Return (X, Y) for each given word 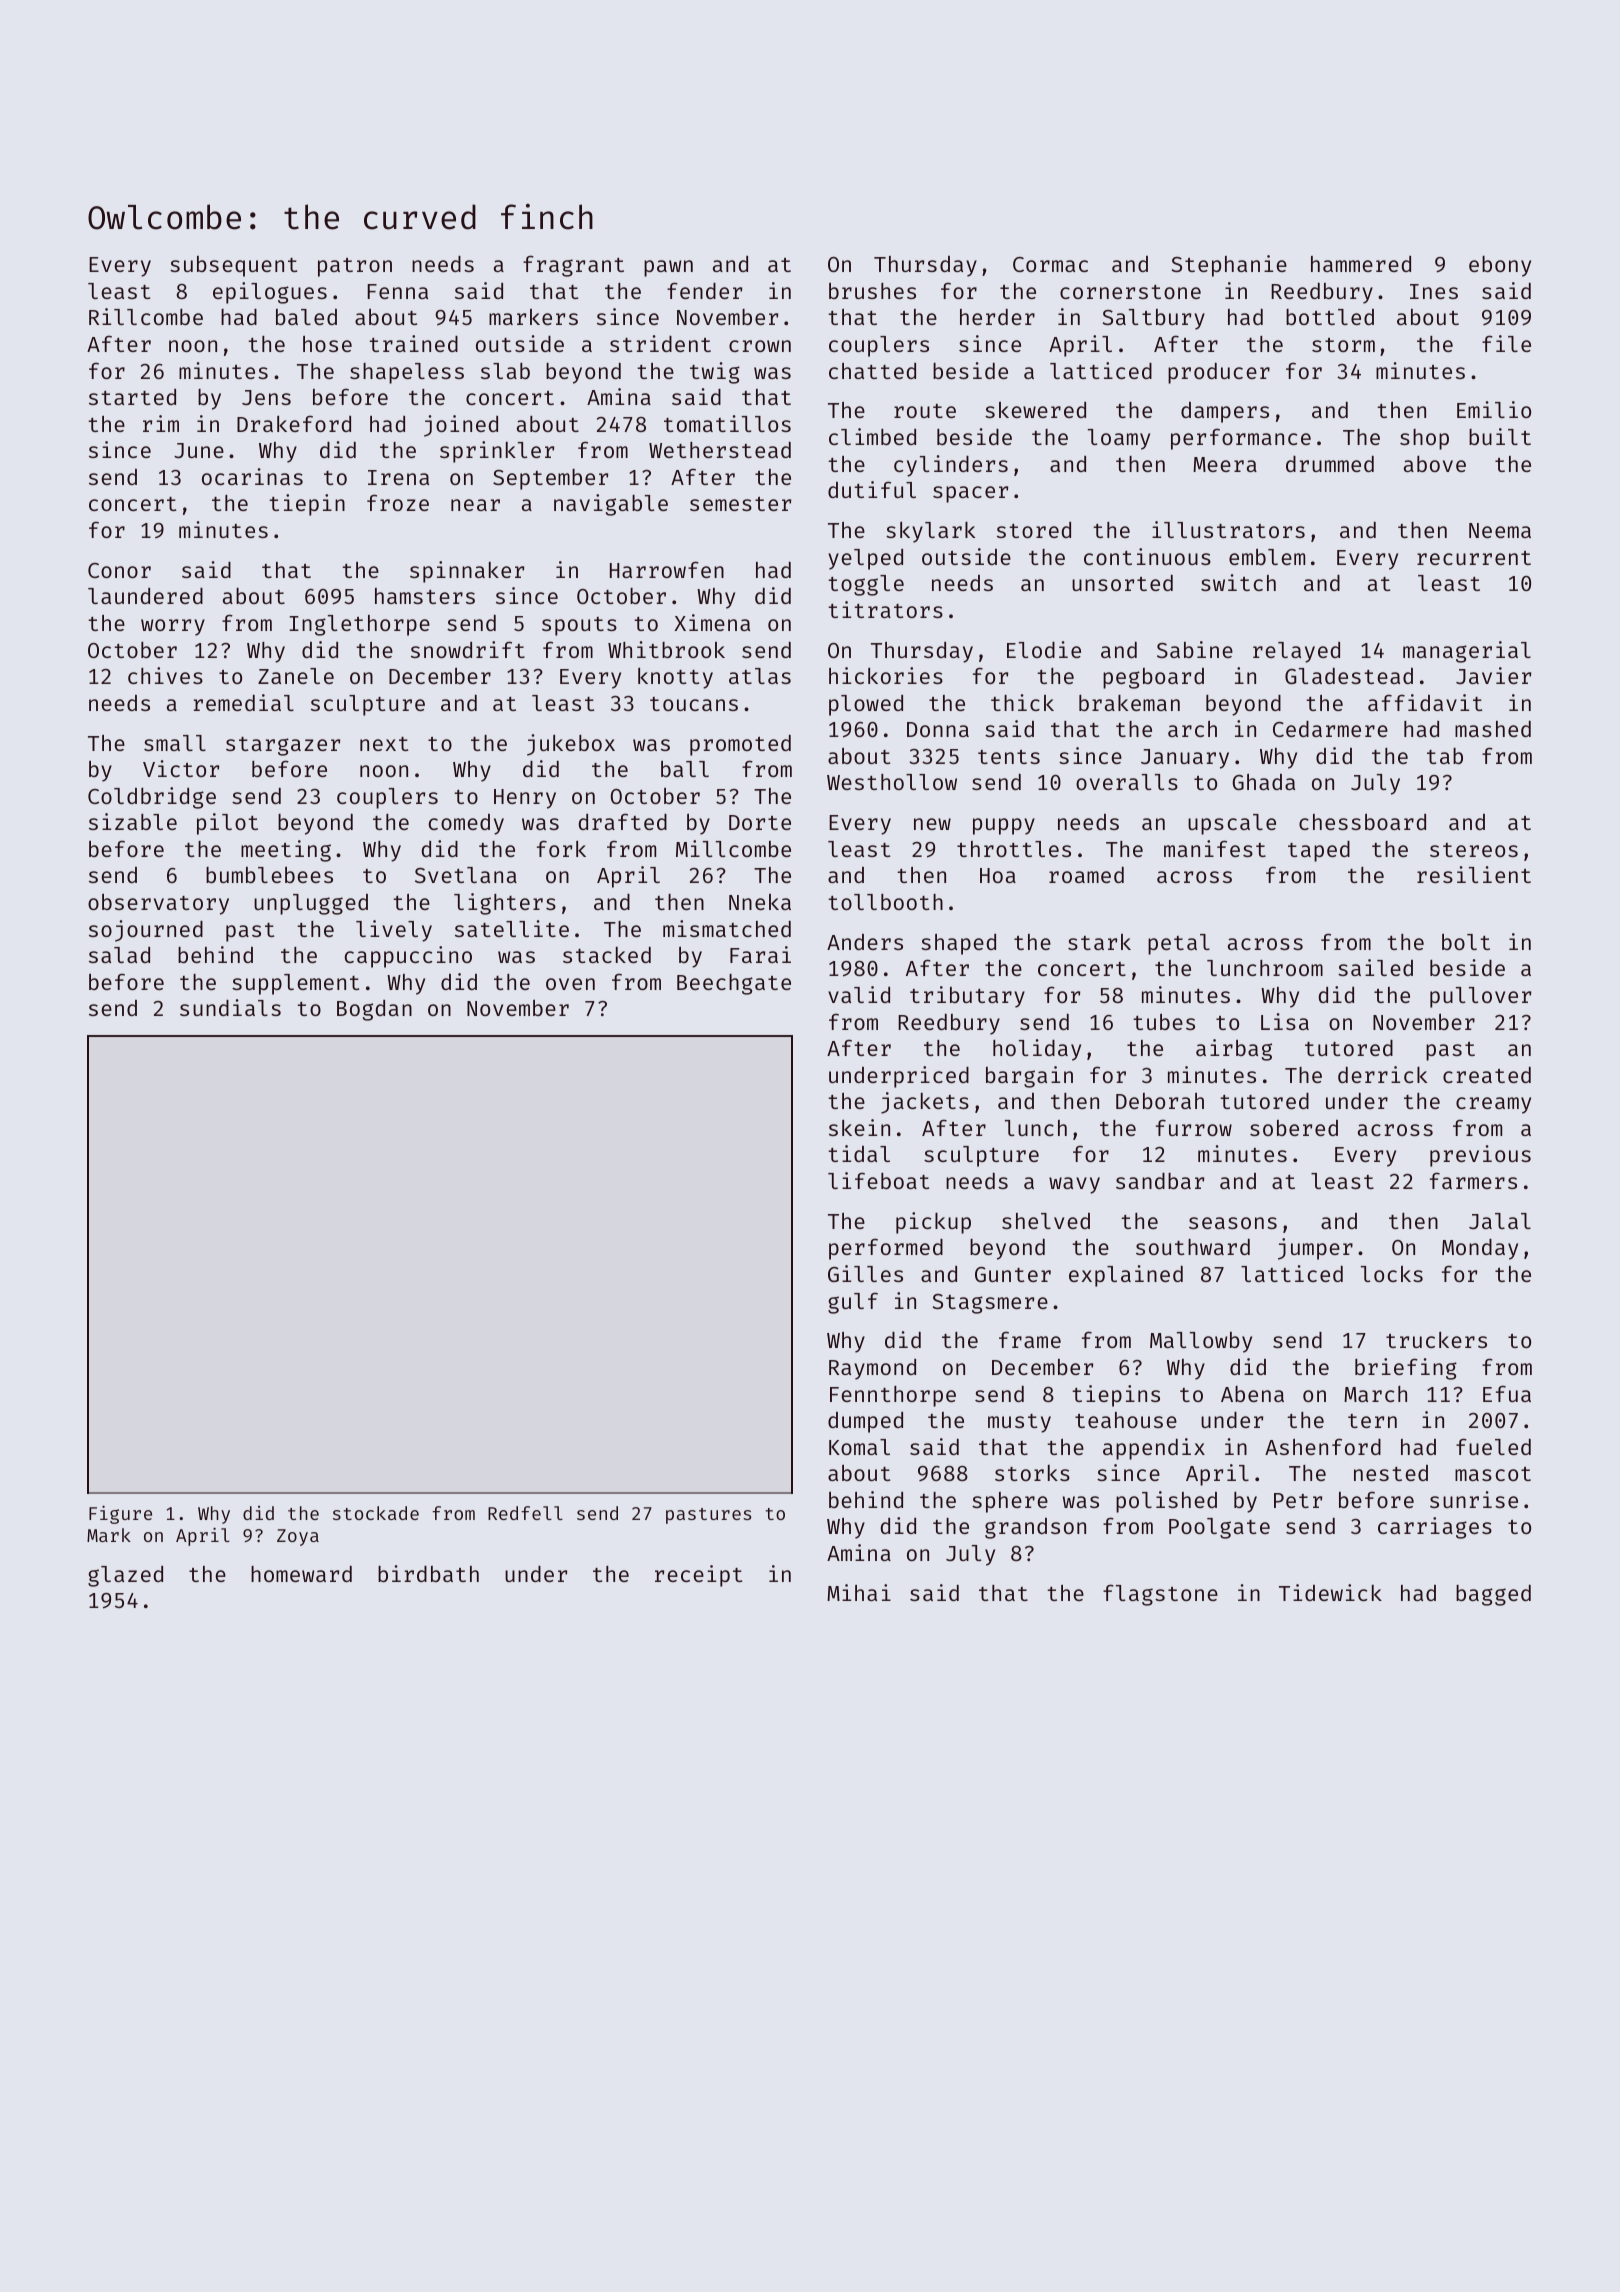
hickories (886, 675)
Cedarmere (1330, 729)
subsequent (234, 266)
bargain (1029, 1077)
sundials (230, 1007)
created (1487, 1075)
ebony (1500, 266)
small (175, 743)
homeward (301, 1574)
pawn (668, 268)
